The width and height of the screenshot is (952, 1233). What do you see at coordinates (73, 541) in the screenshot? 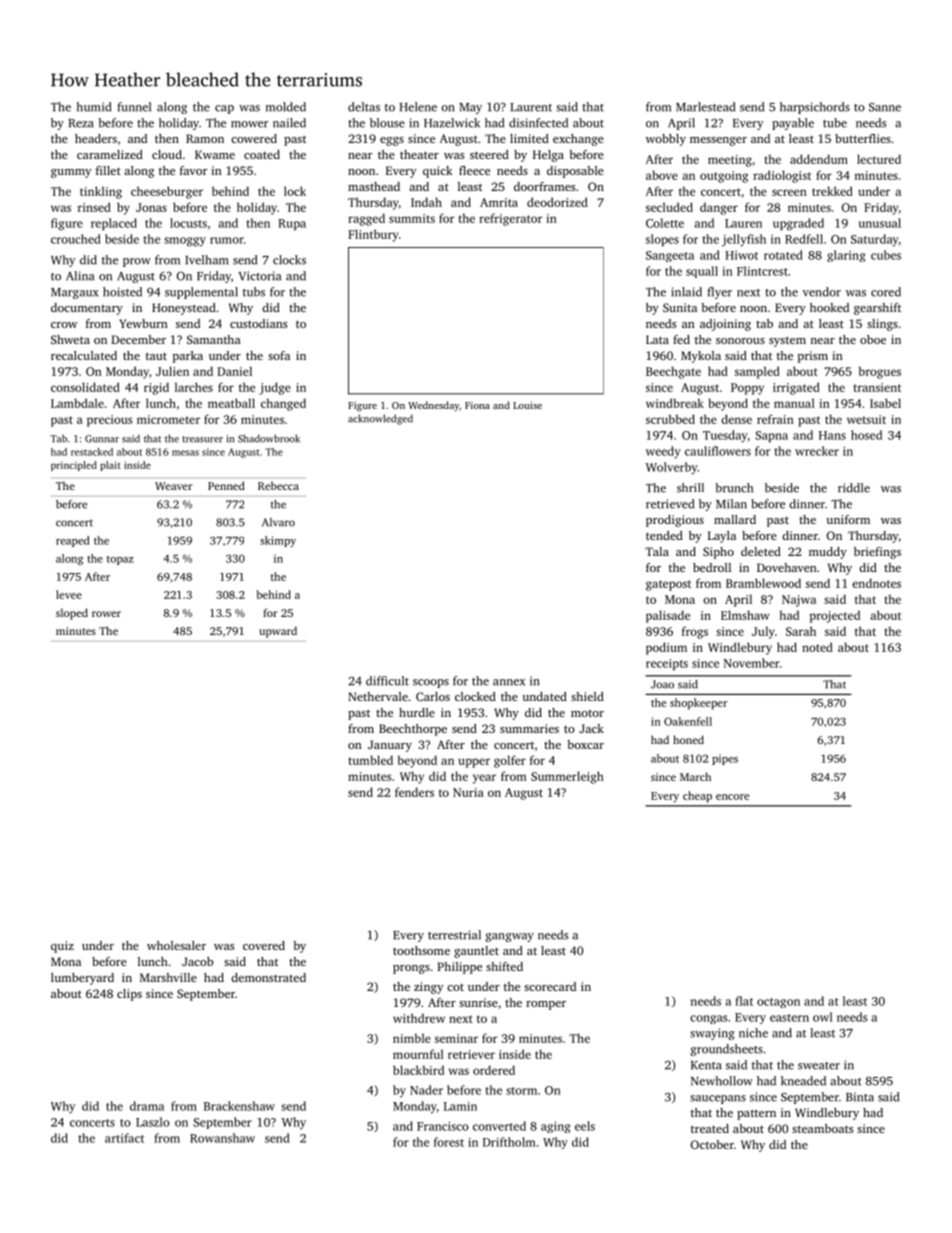
I see `reaped` at bounding box center [73, 541].
